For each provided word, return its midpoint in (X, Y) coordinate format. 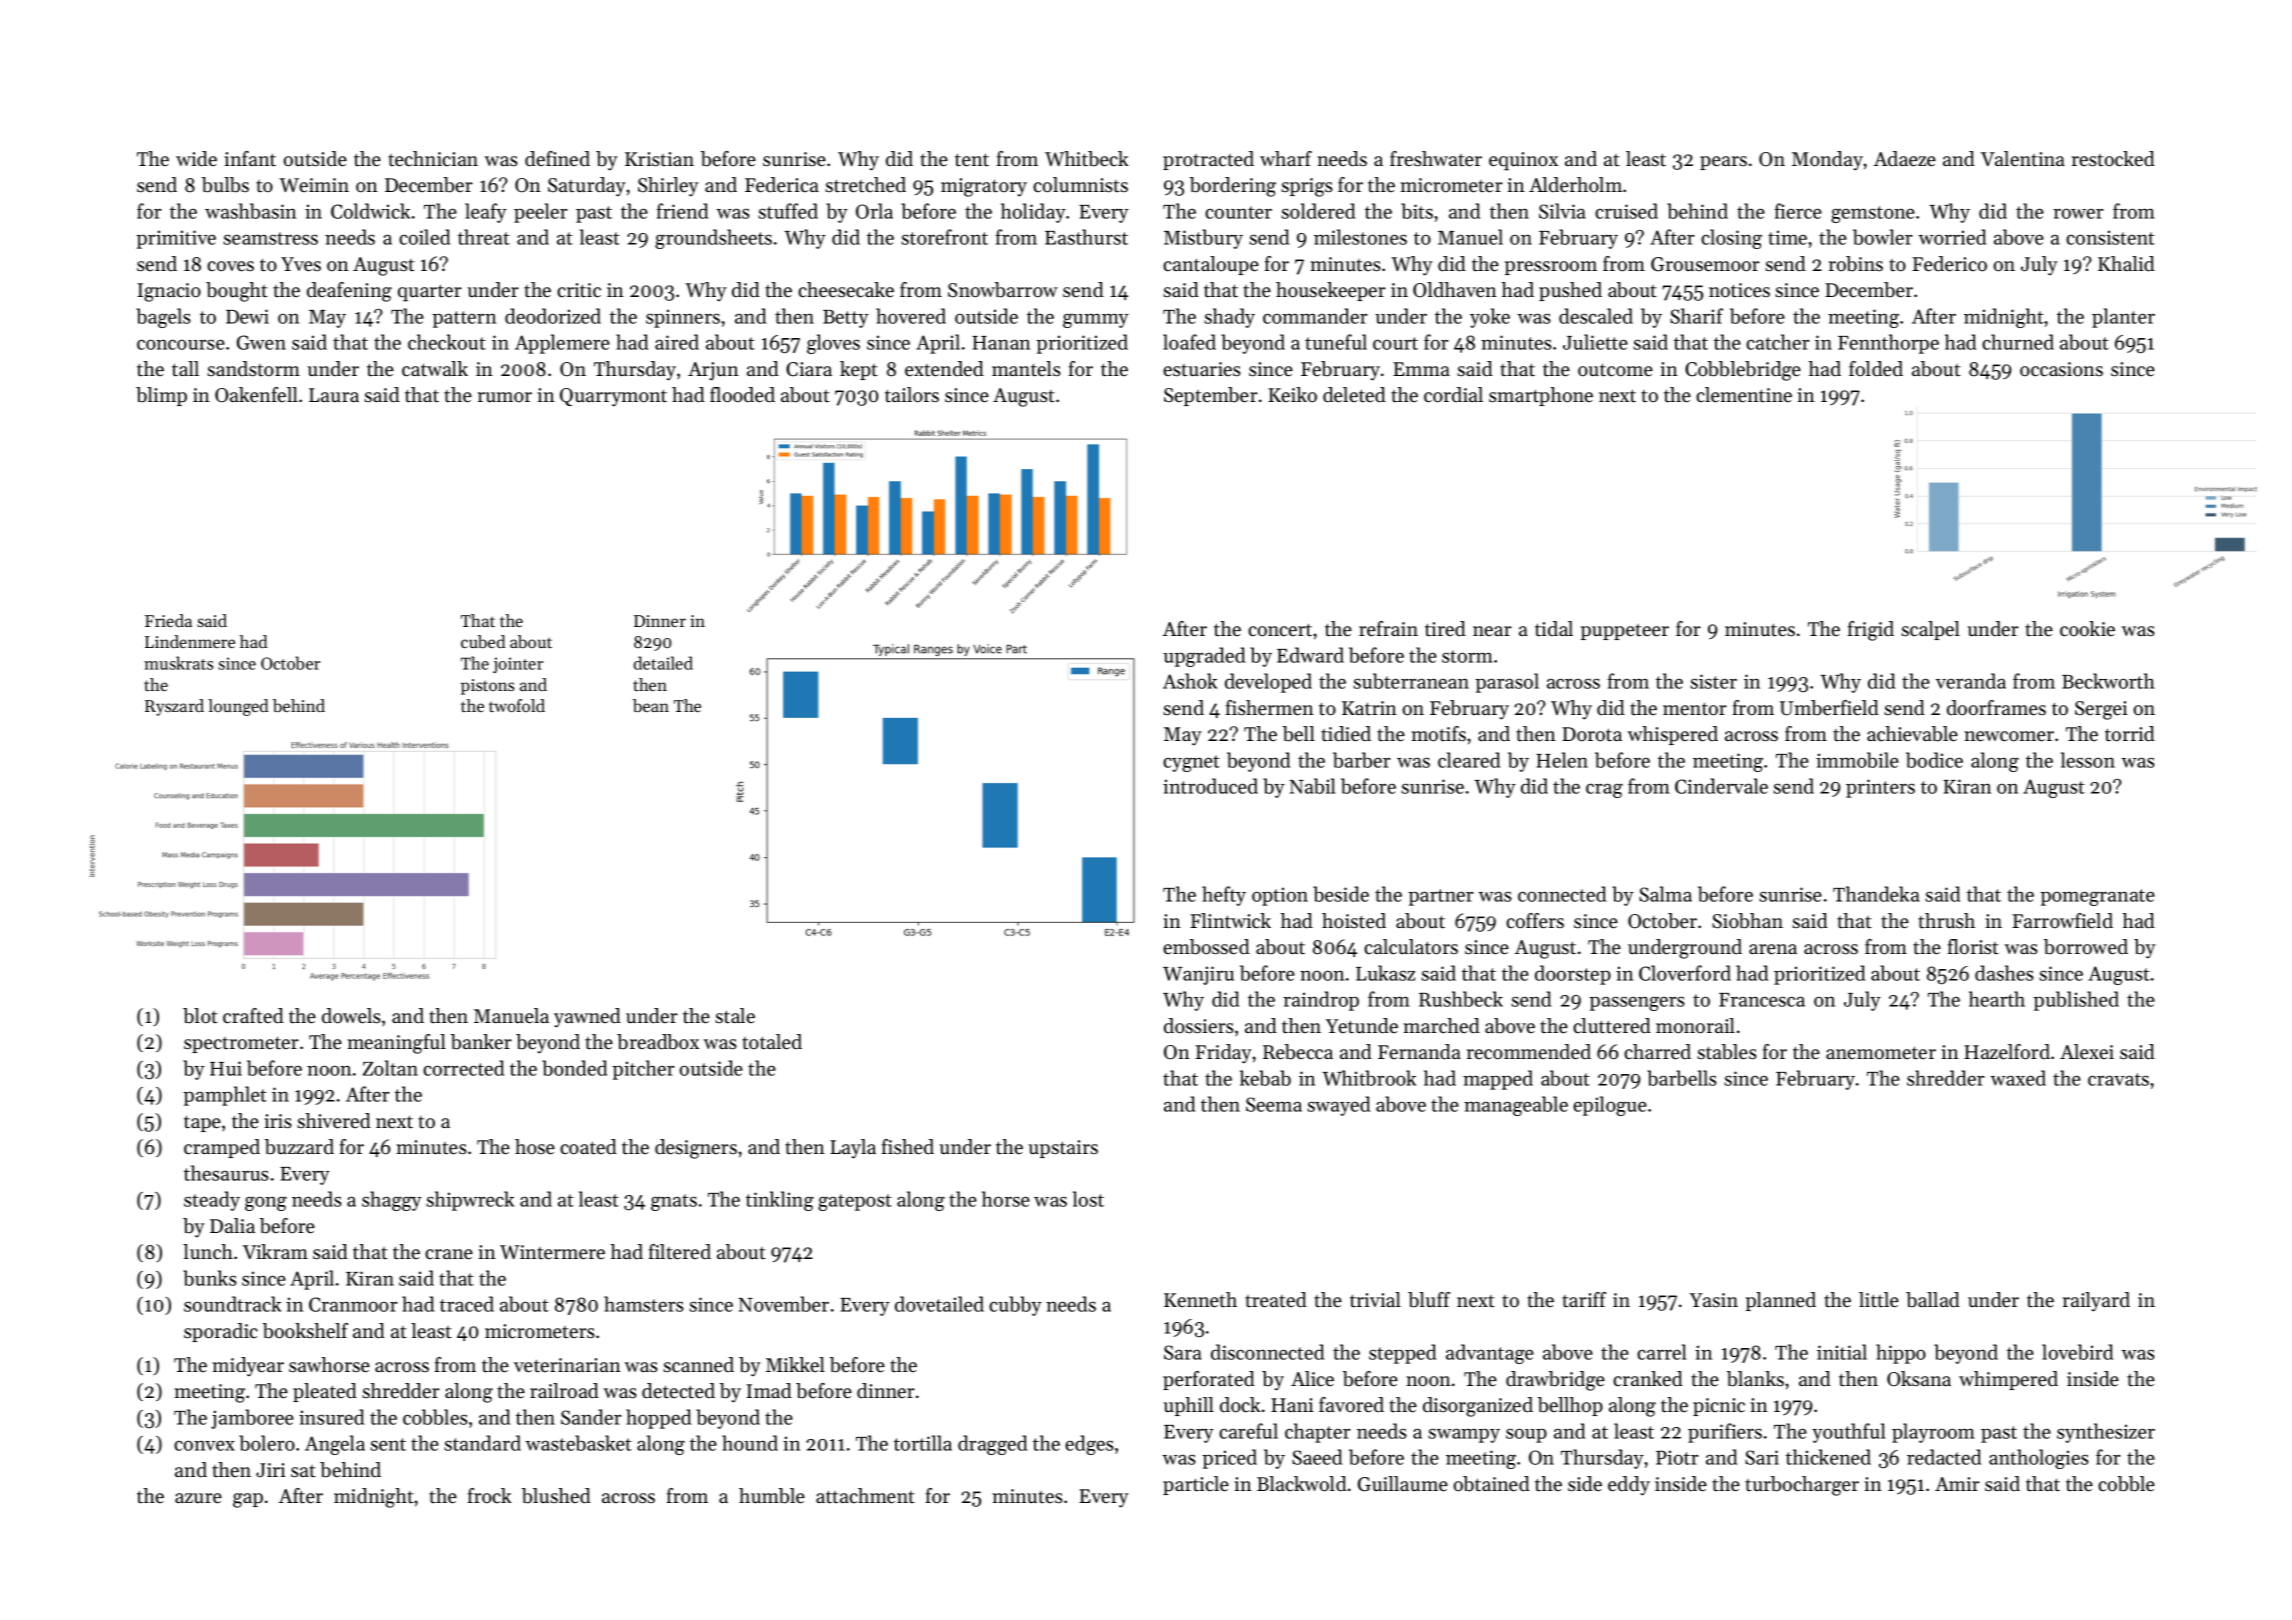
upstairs (1063, 1149)
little (1879, 1300)
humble (772, 1496)
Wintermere (552, 1252)
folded (1876, 369)
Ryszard (174, 707)
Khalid (2126, 264)
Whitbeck (1087, 159)
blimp (161, 396)
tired (1445, 629)
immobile (1857, 760)
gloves (833, 344)
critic (579, 290)
